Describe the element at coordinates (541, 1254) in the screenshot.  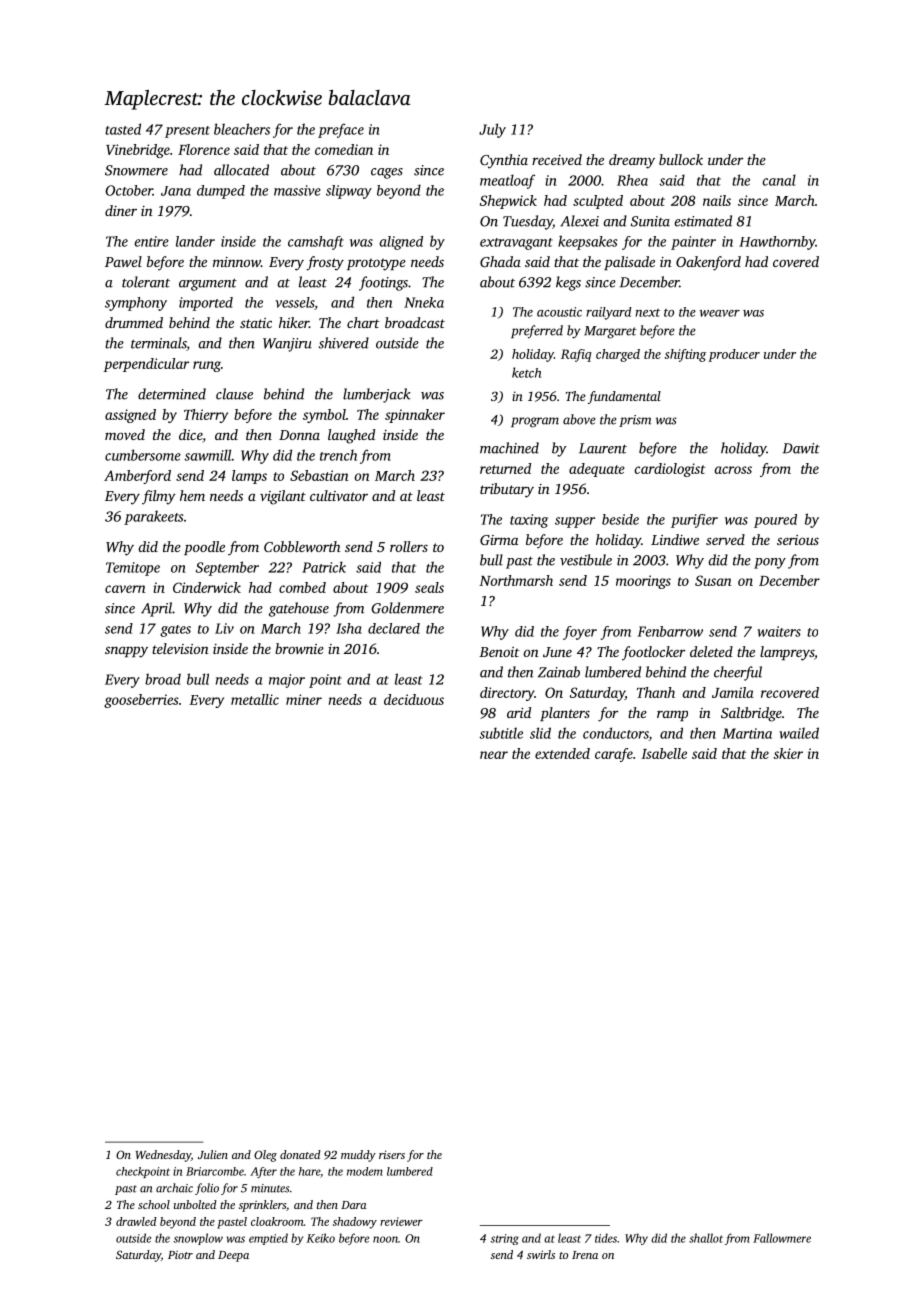
I see `swirls` at that location.
